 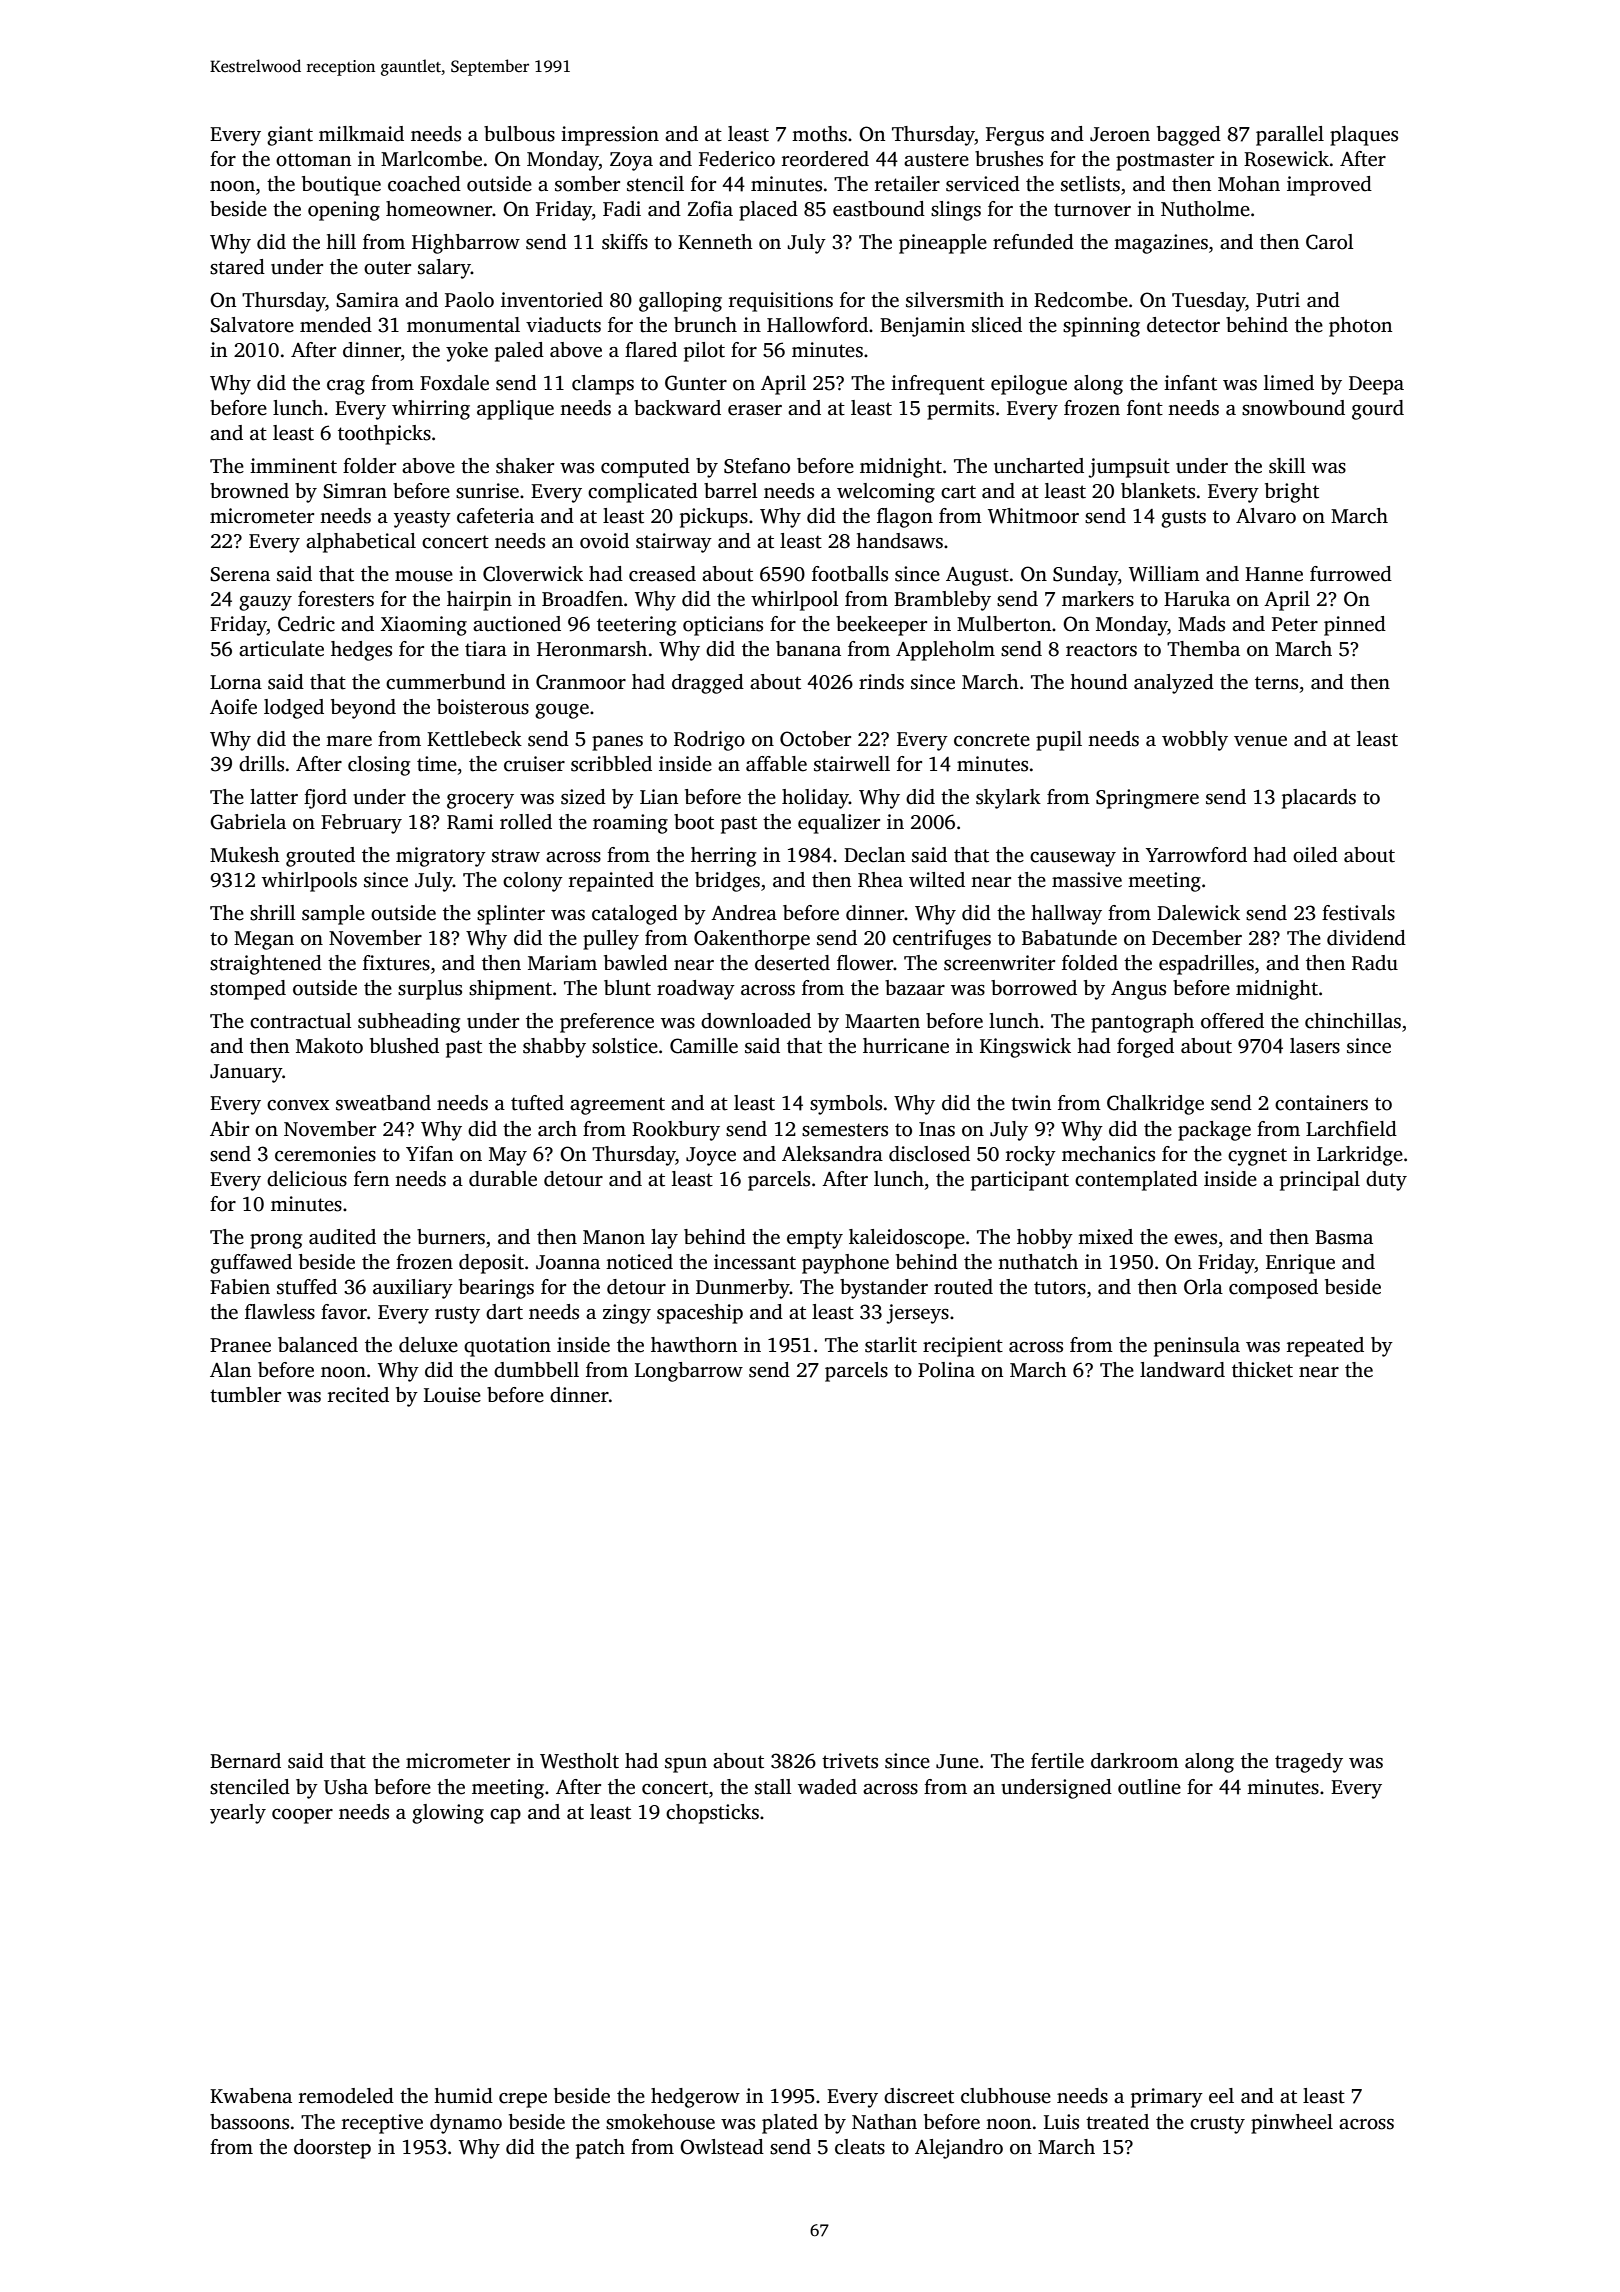 I want to click on fertile, so click(x=1057, y=1761).
